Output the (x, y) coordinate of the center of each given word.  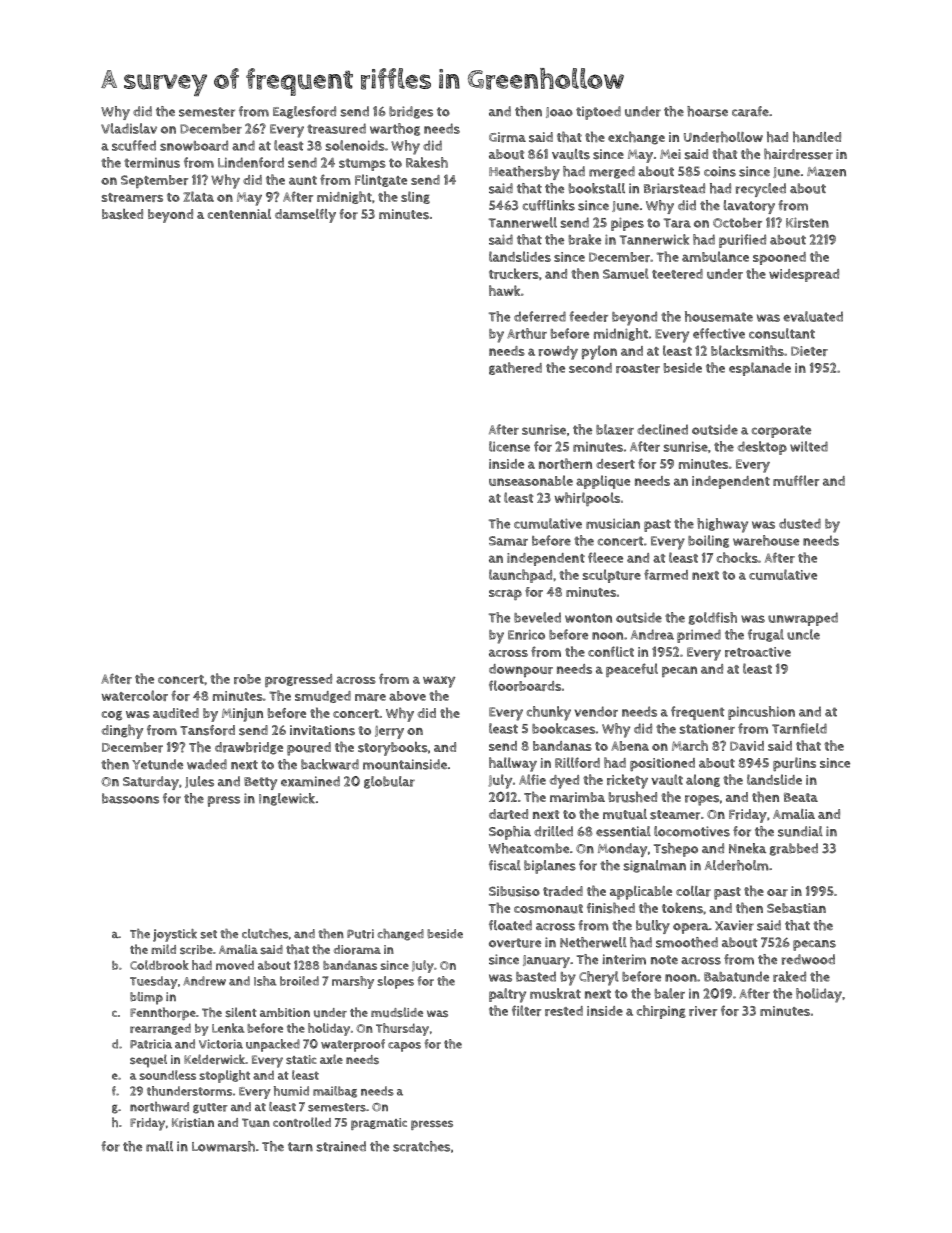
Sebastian (796, 908)
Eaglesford (304, 112)
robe (247, 679)
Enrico (526, 634)
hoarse (707, 111)
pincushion (761, 713)
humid (291, 1091)
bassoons (130, 798)
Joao (559, 112)
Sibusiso (514, 891)
